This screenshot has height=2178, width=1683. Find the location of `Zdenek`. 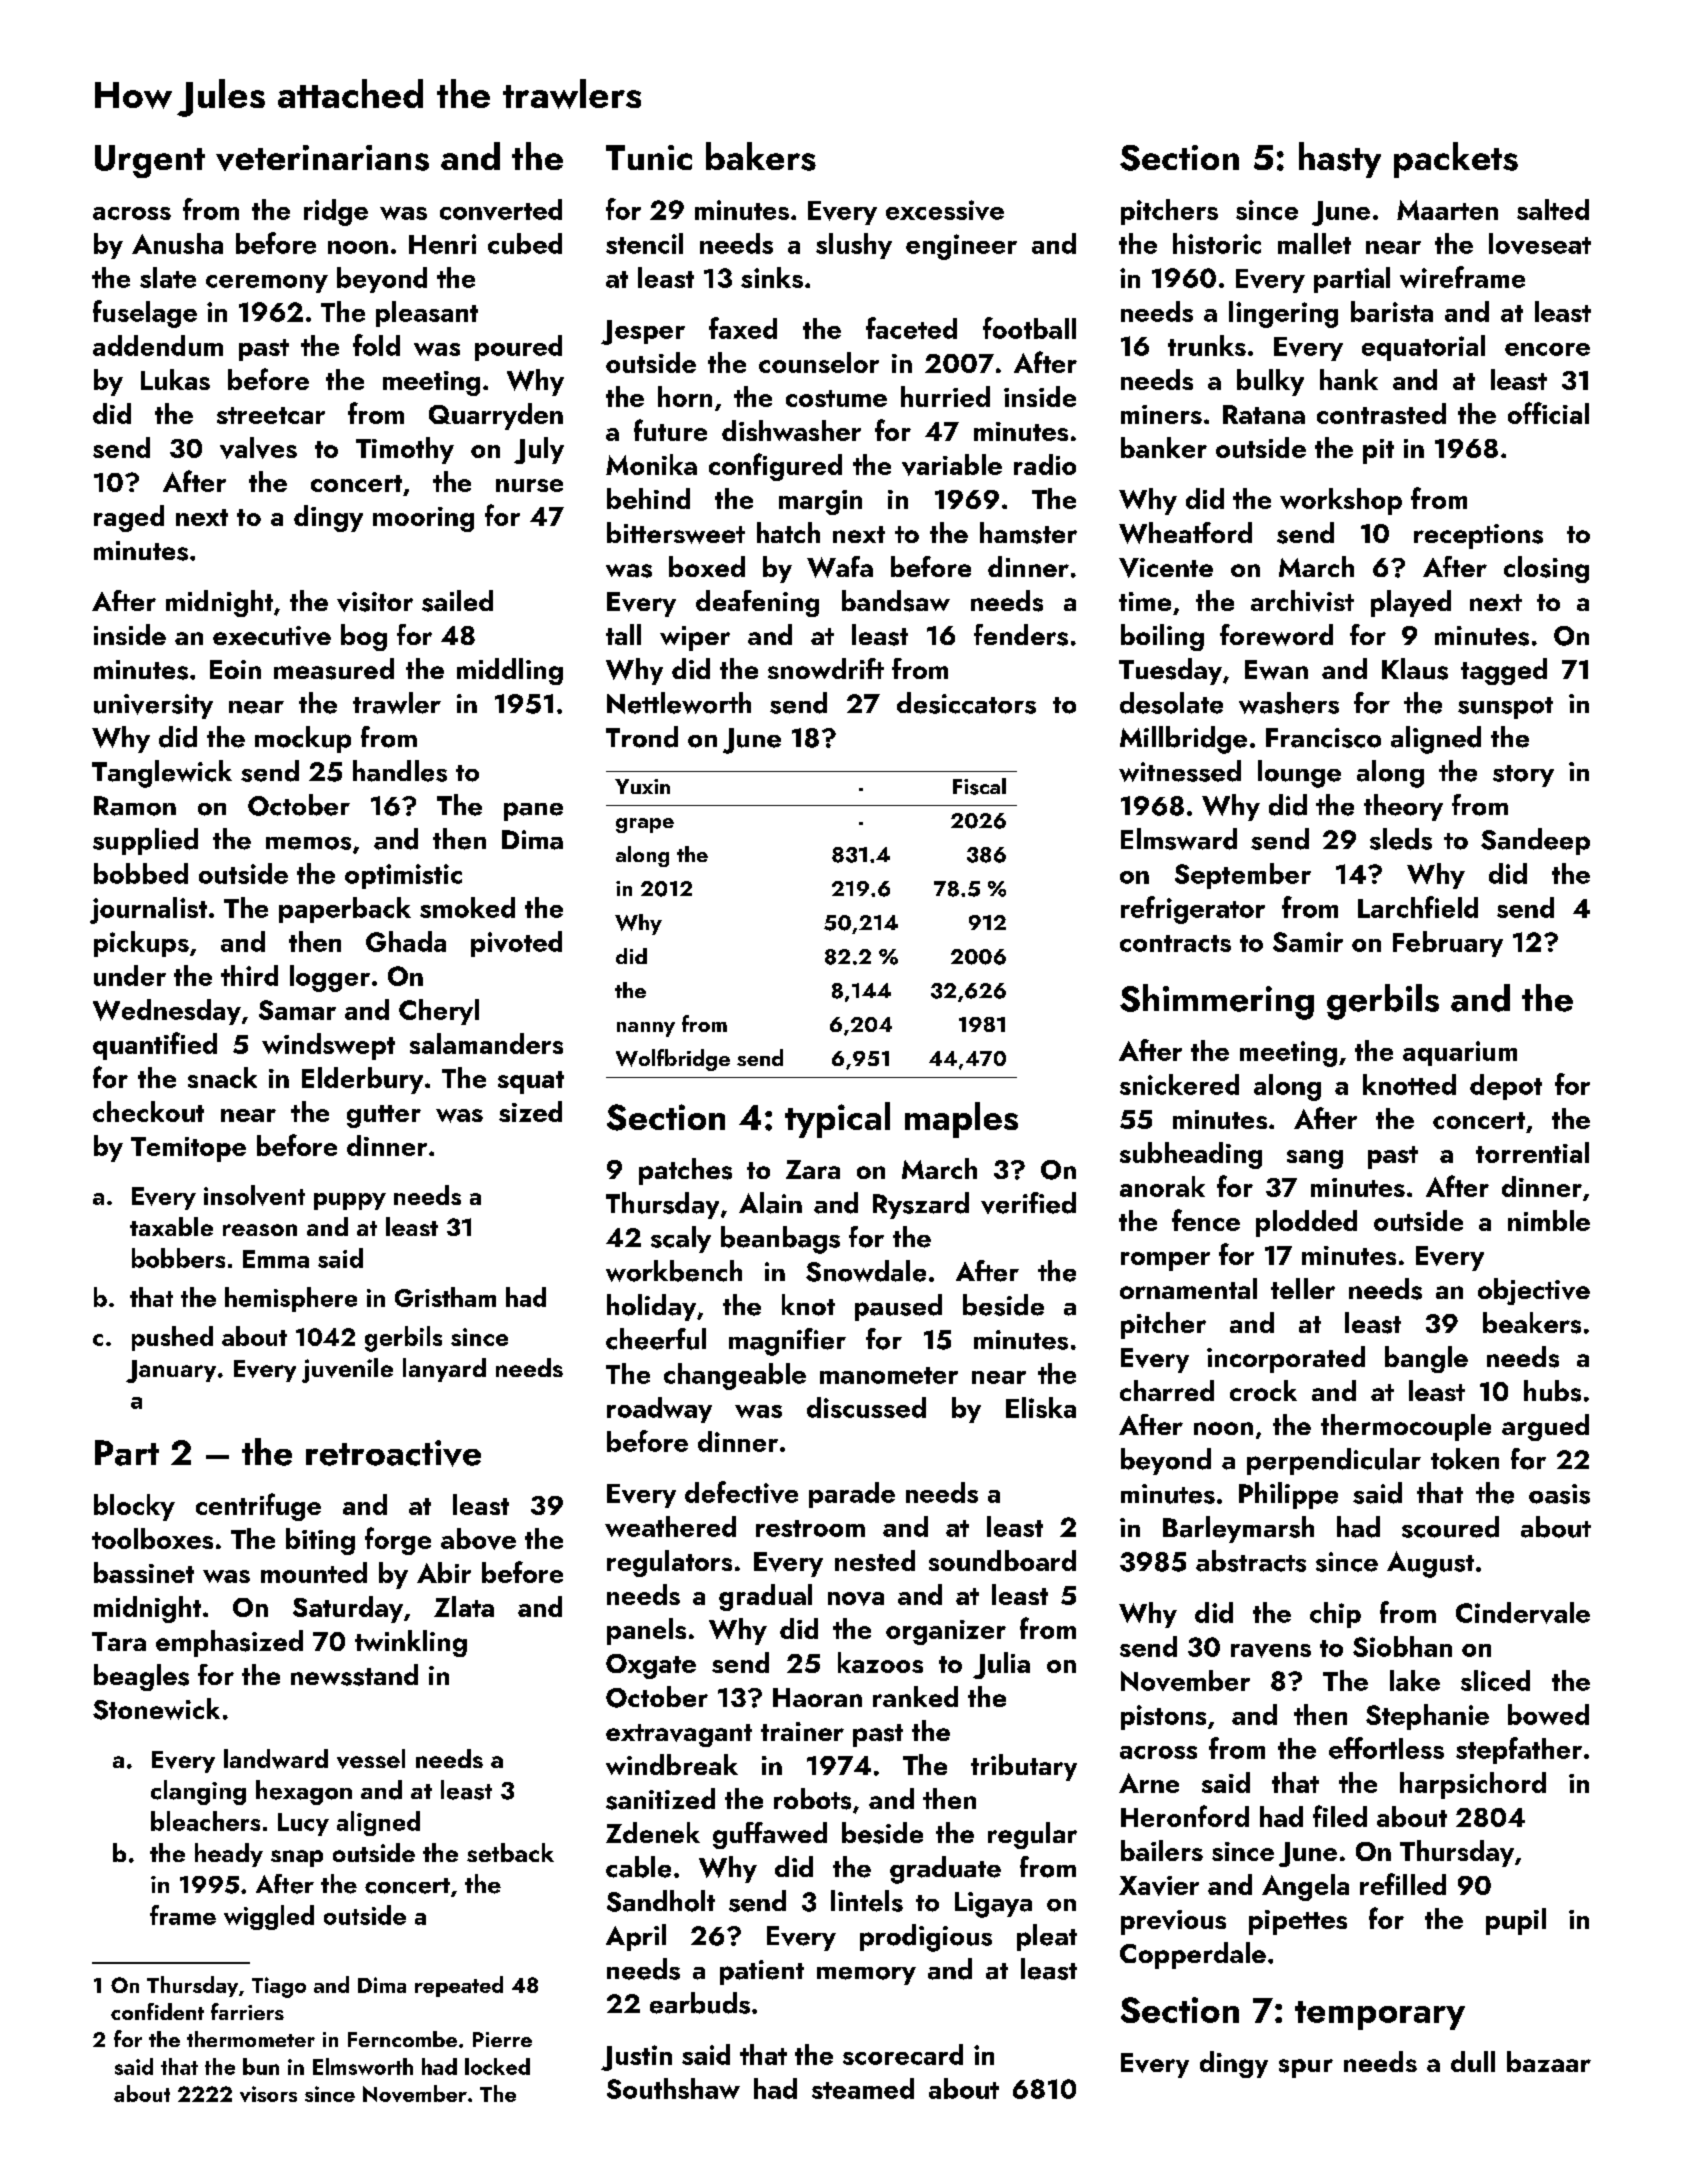

Zdenek is located at coordinates (653, 1832).
